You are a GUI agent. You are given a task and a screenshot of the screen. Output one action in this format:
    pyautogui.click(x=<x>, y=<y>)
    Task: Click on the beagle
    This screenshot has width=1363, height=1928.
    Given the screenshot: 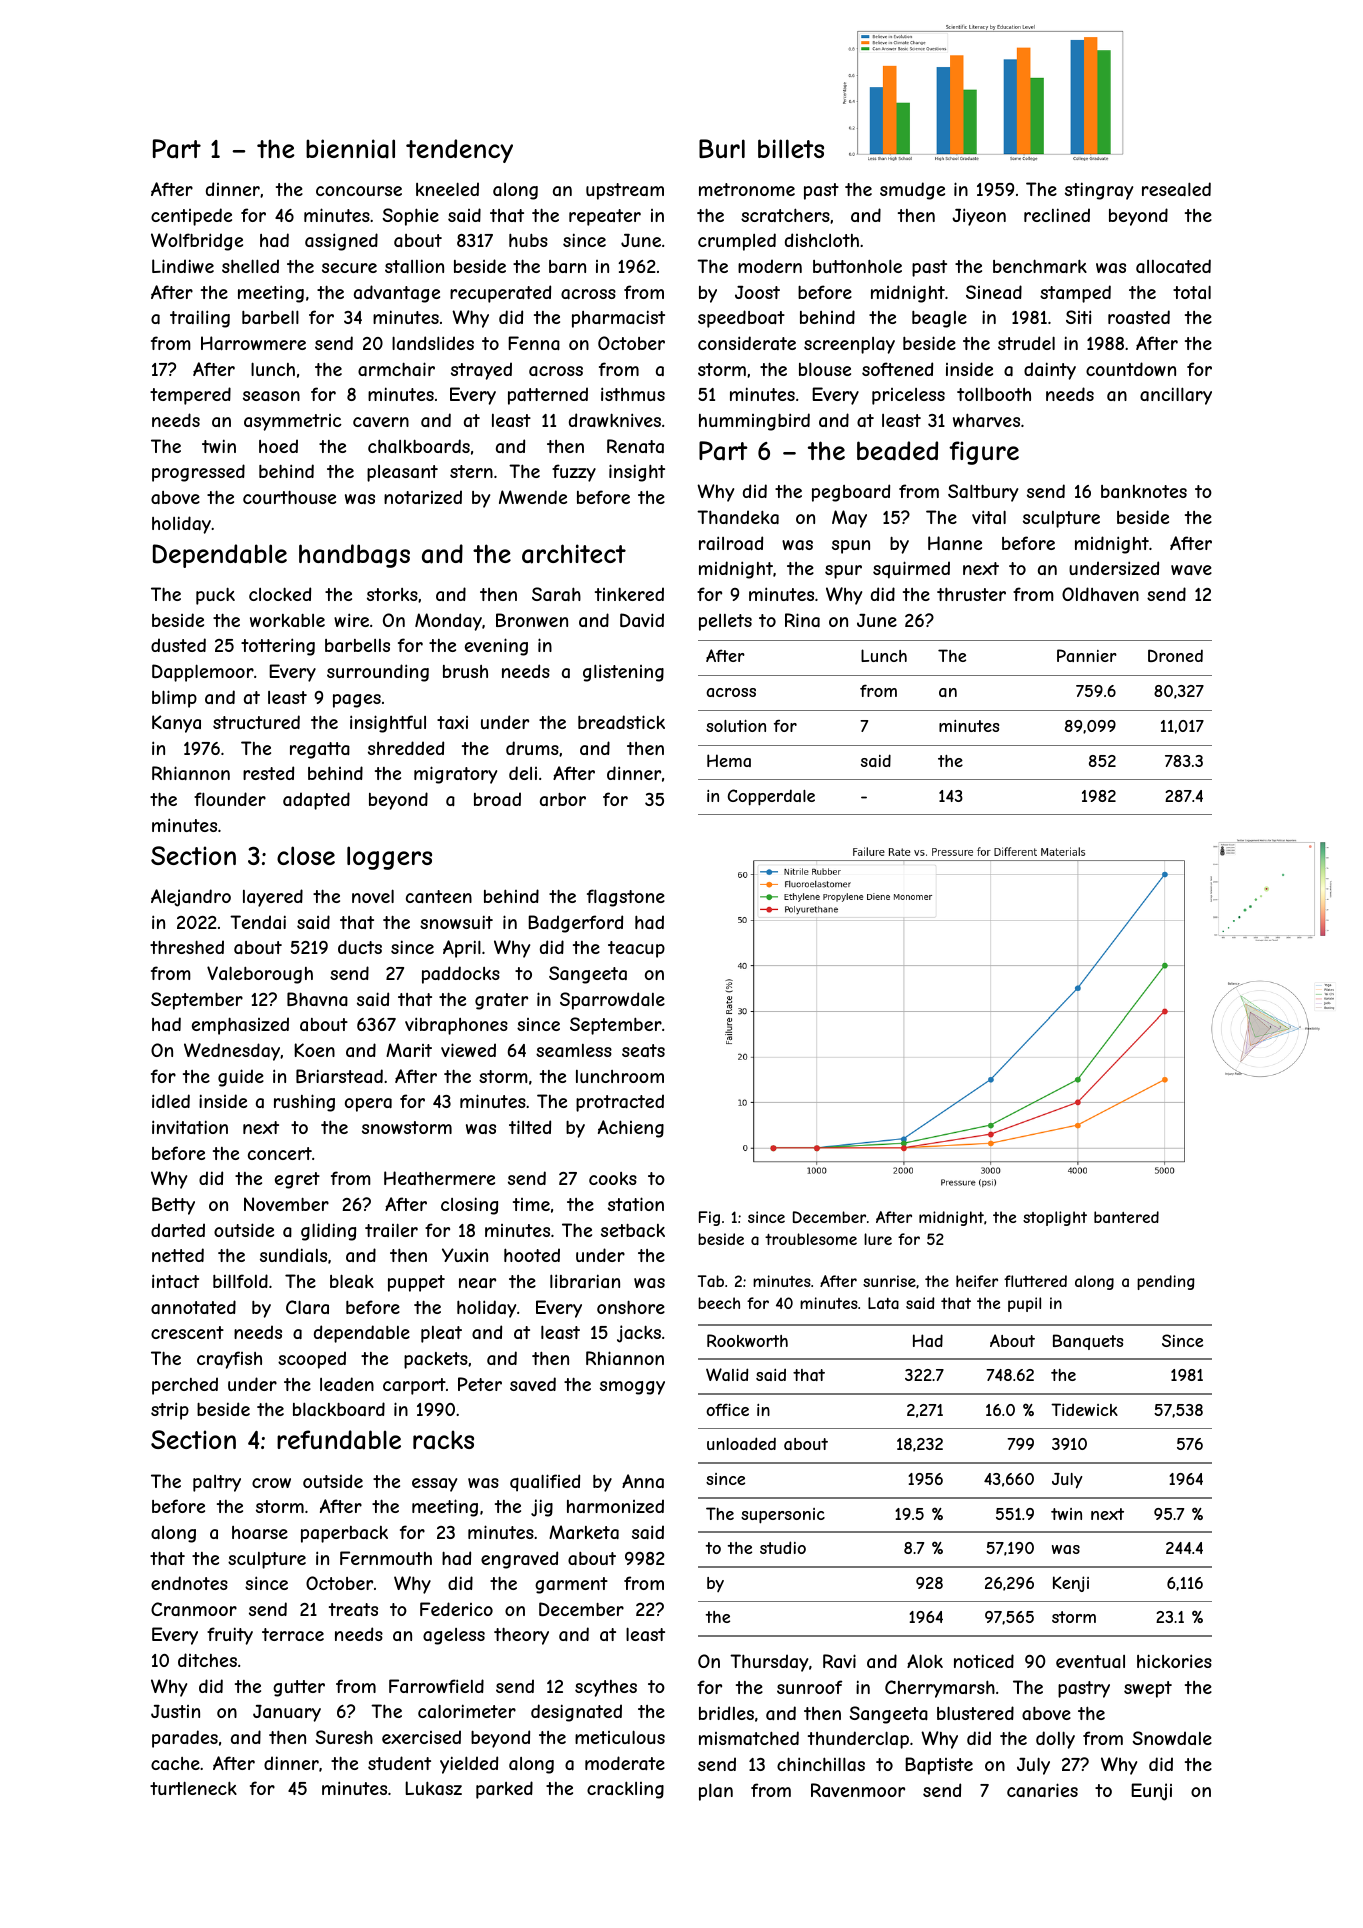 What is the action you would take?
    pyautogui.click(x=939, y=319)
